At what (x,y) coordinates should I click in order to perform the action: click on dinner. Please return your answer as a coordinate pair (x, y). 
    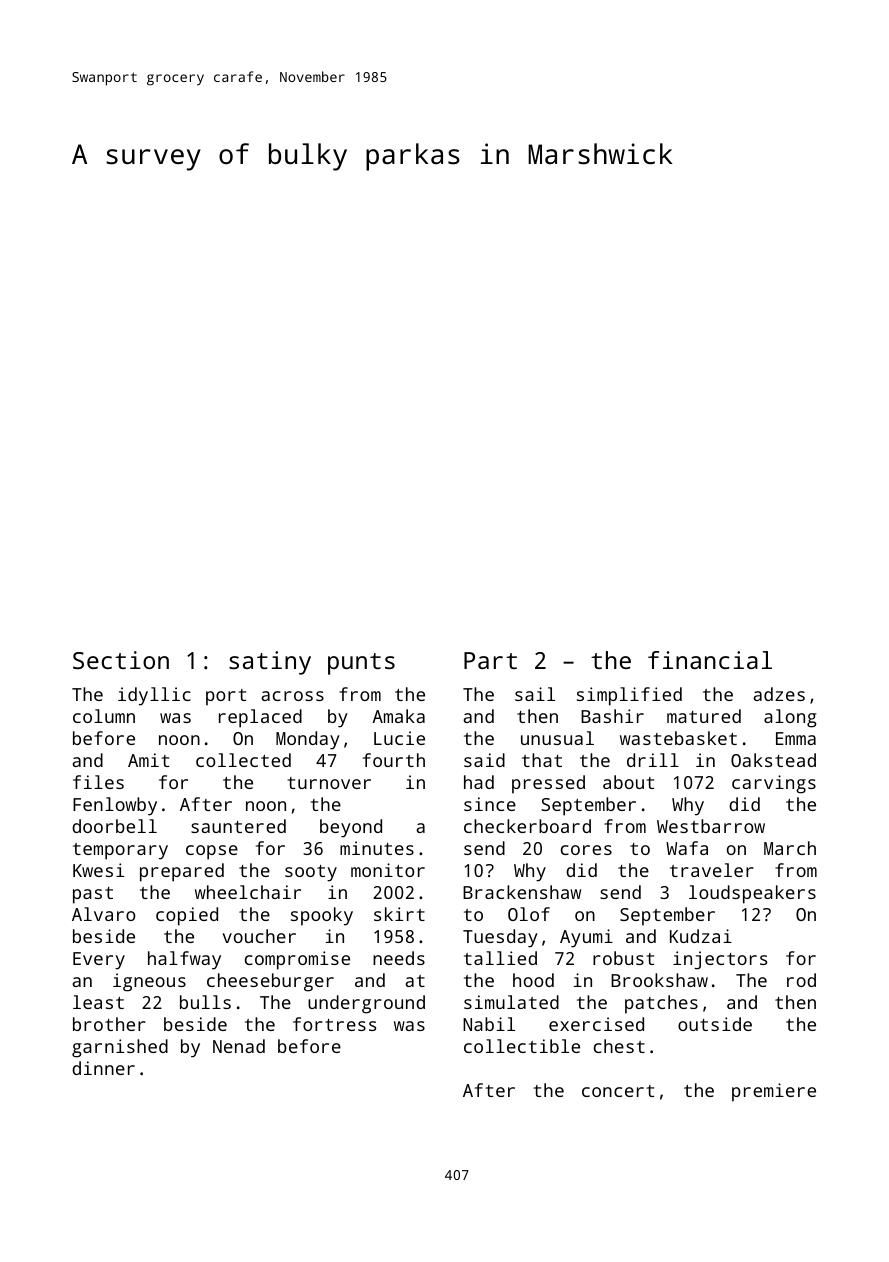
    Looking at the image, I should click on (103, 1068).
